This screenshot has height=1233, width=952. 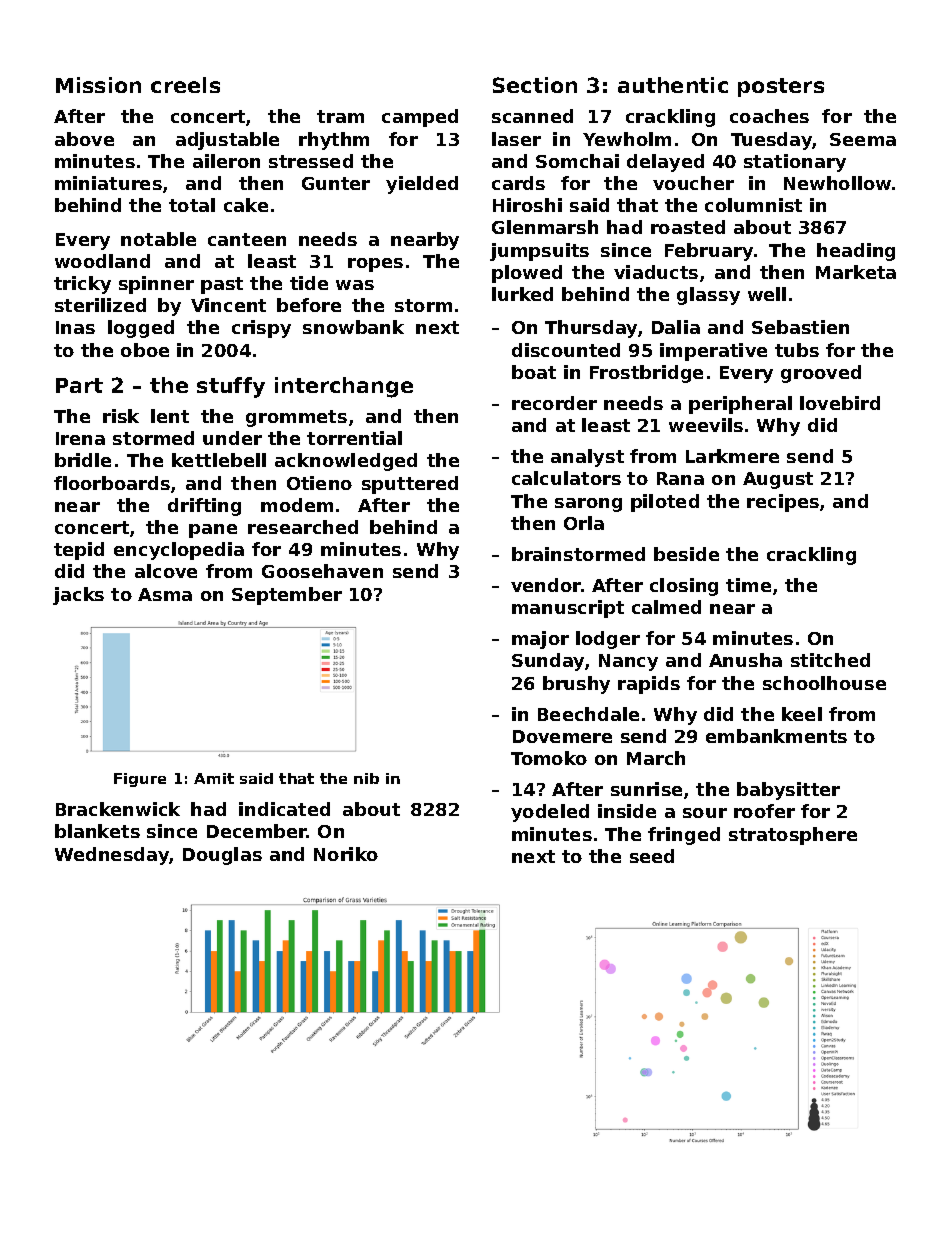 I want to click on jacks, so click(x=78, y=596).
